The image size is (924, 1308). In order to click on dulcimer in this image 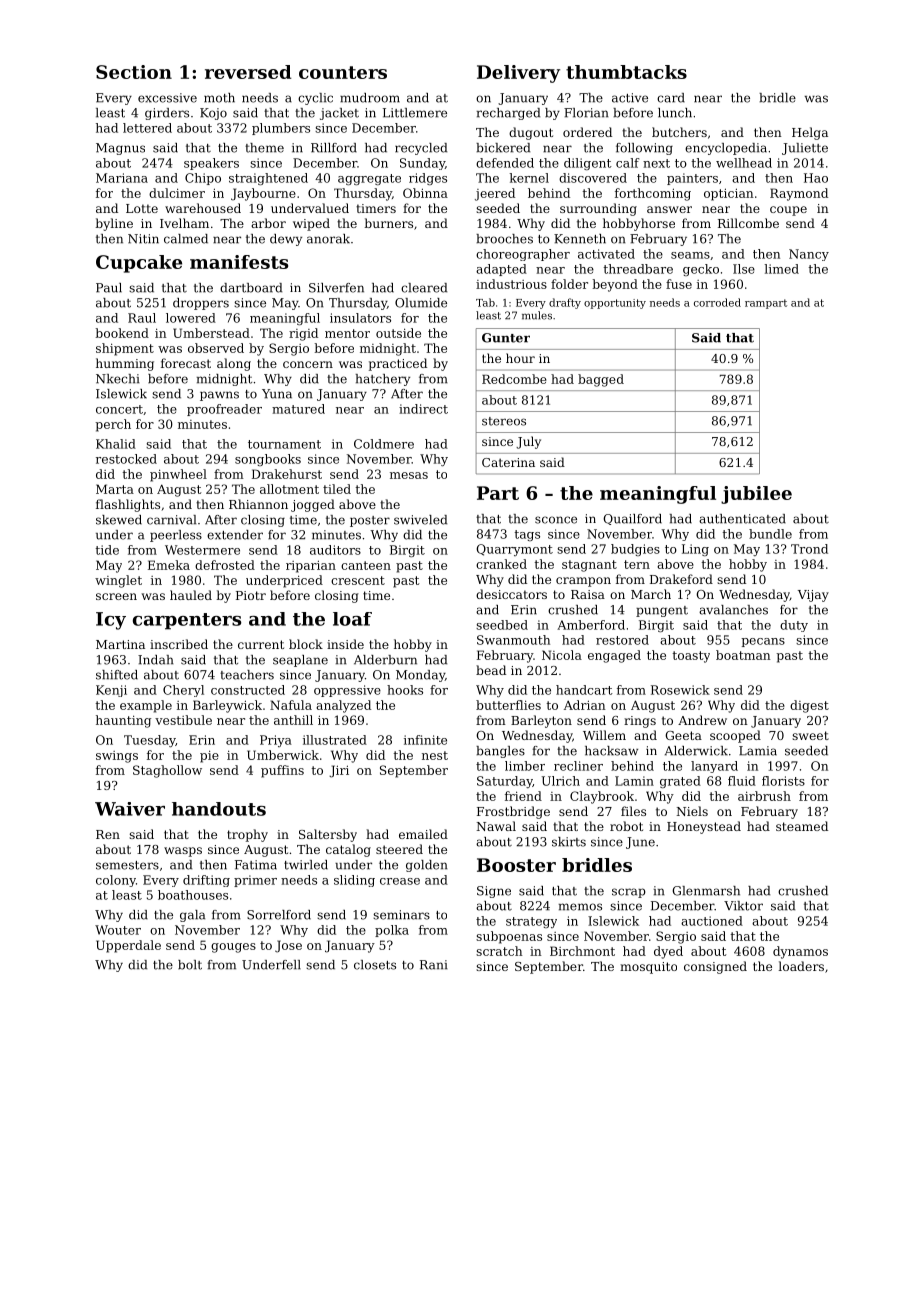, I will do `click(177, 193)`.
